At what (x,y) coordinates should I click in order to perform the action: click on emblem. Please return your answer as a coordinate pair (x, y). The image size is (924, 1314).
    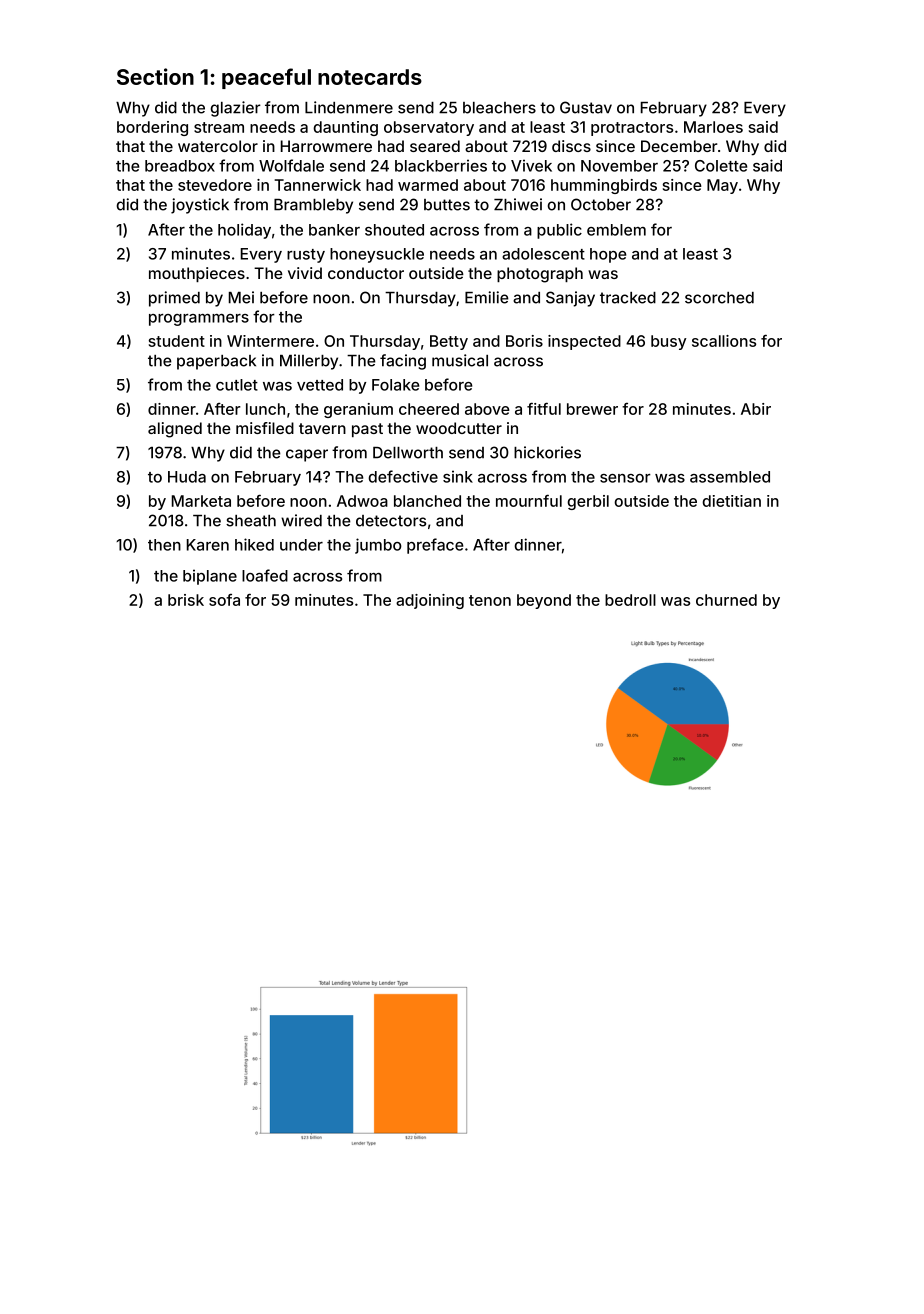
    Looking at the image, I should click on (616, 230).
